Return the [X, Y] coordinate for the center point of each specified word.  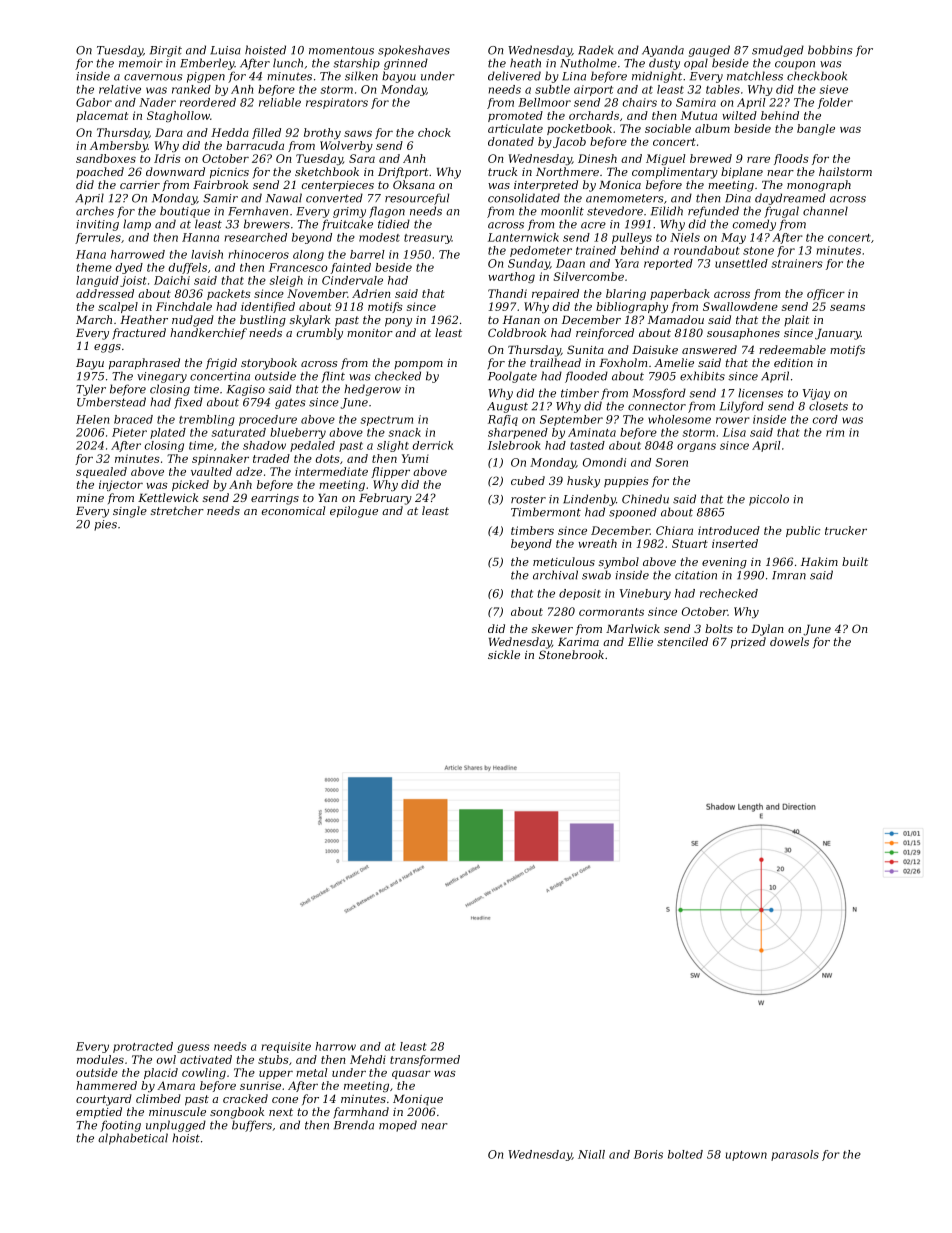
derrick [432, 445]
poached [100, 172]
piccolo [769, 500]
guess [193, 1048]
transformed [425, 1060]
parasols [795, 1155]
